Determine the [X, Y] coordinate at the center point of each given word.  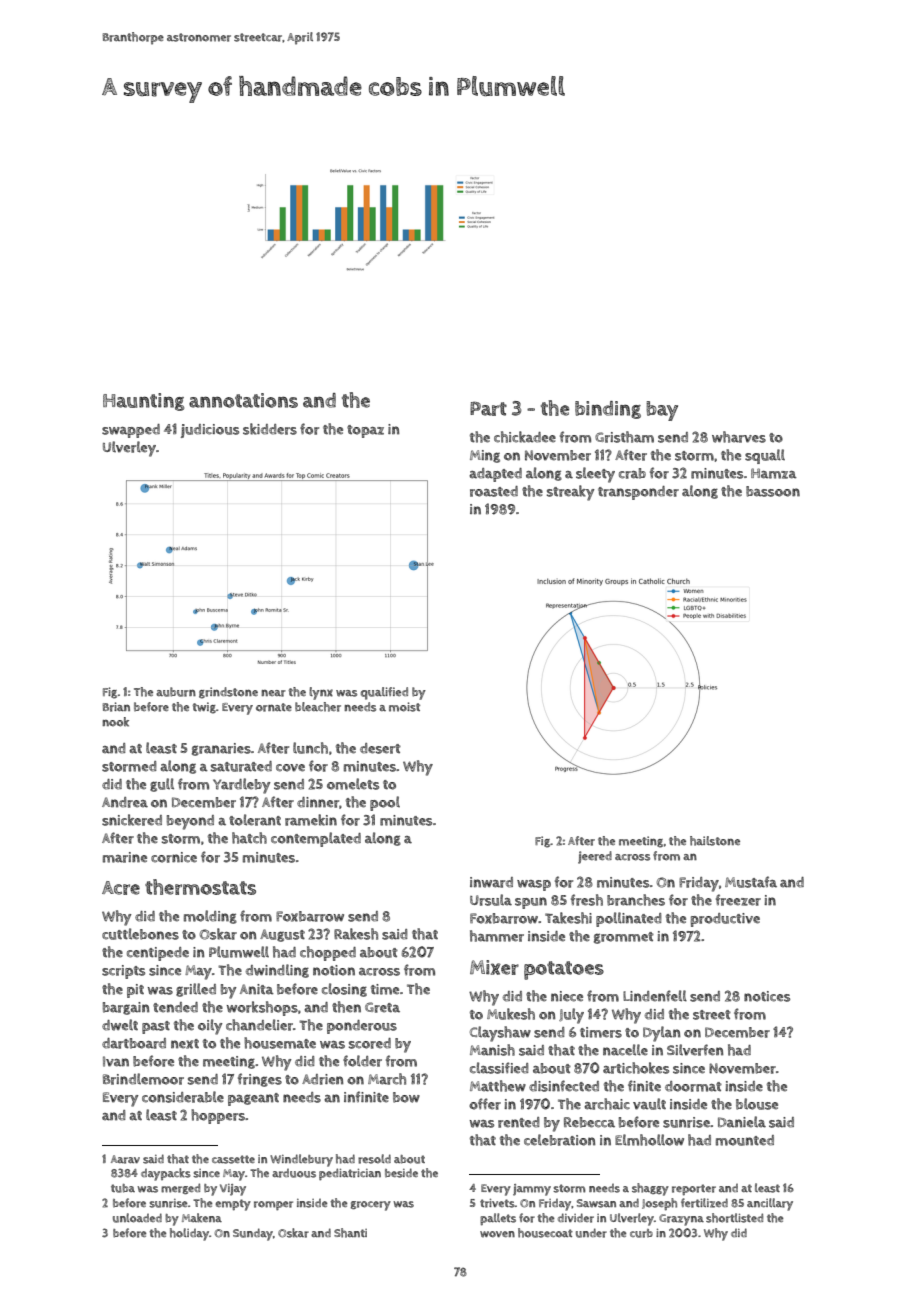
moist [404, 707]
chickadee [525, 437]
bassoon [773, 491]
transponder [638, 493]
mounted [745, 1140]
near [273, 693]
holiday [189, 1234]
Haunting [143, 402]
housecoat [545, 1233]
